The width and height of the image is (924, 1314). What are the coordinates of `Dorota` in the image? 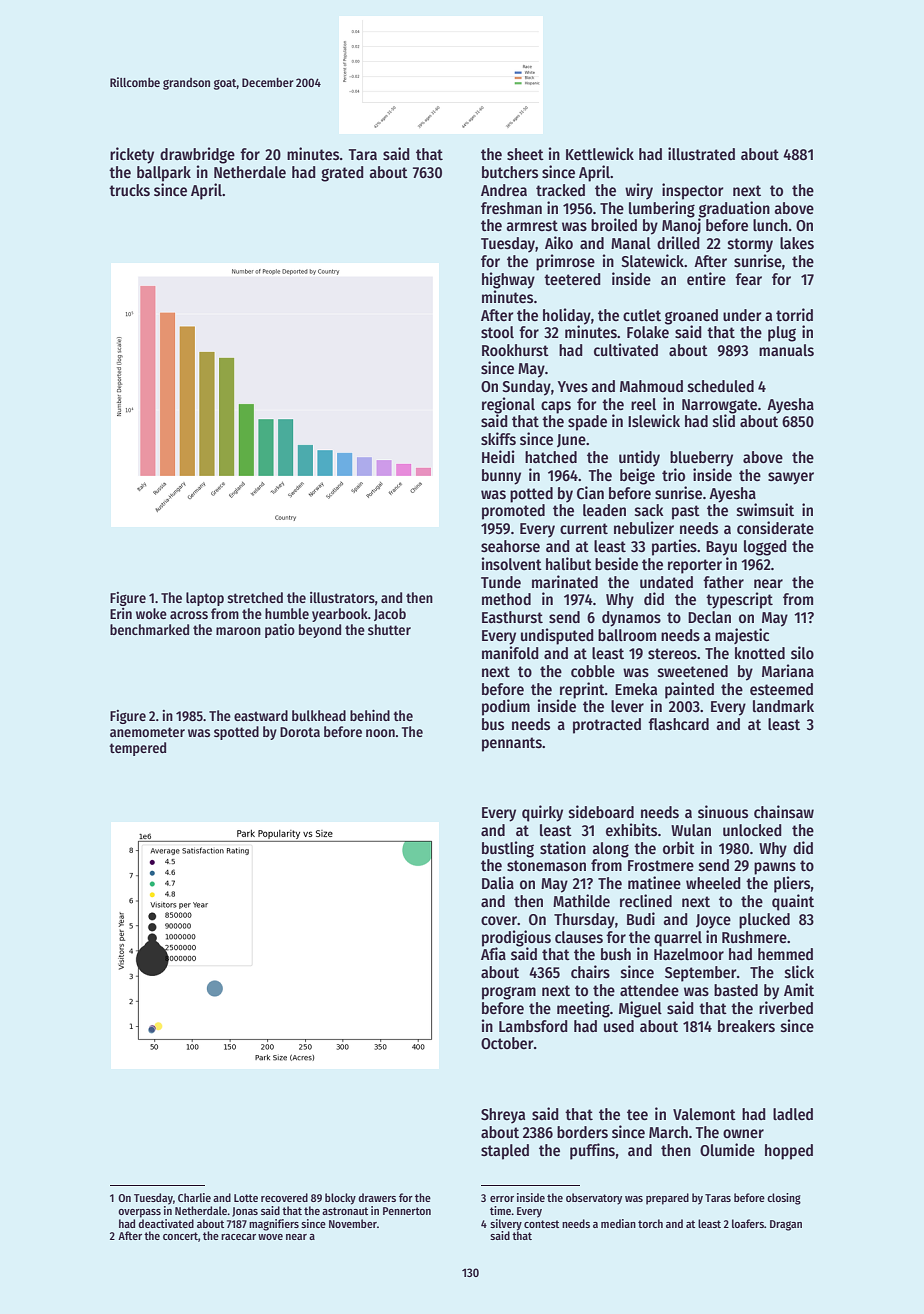 It's located at (300, 732).
